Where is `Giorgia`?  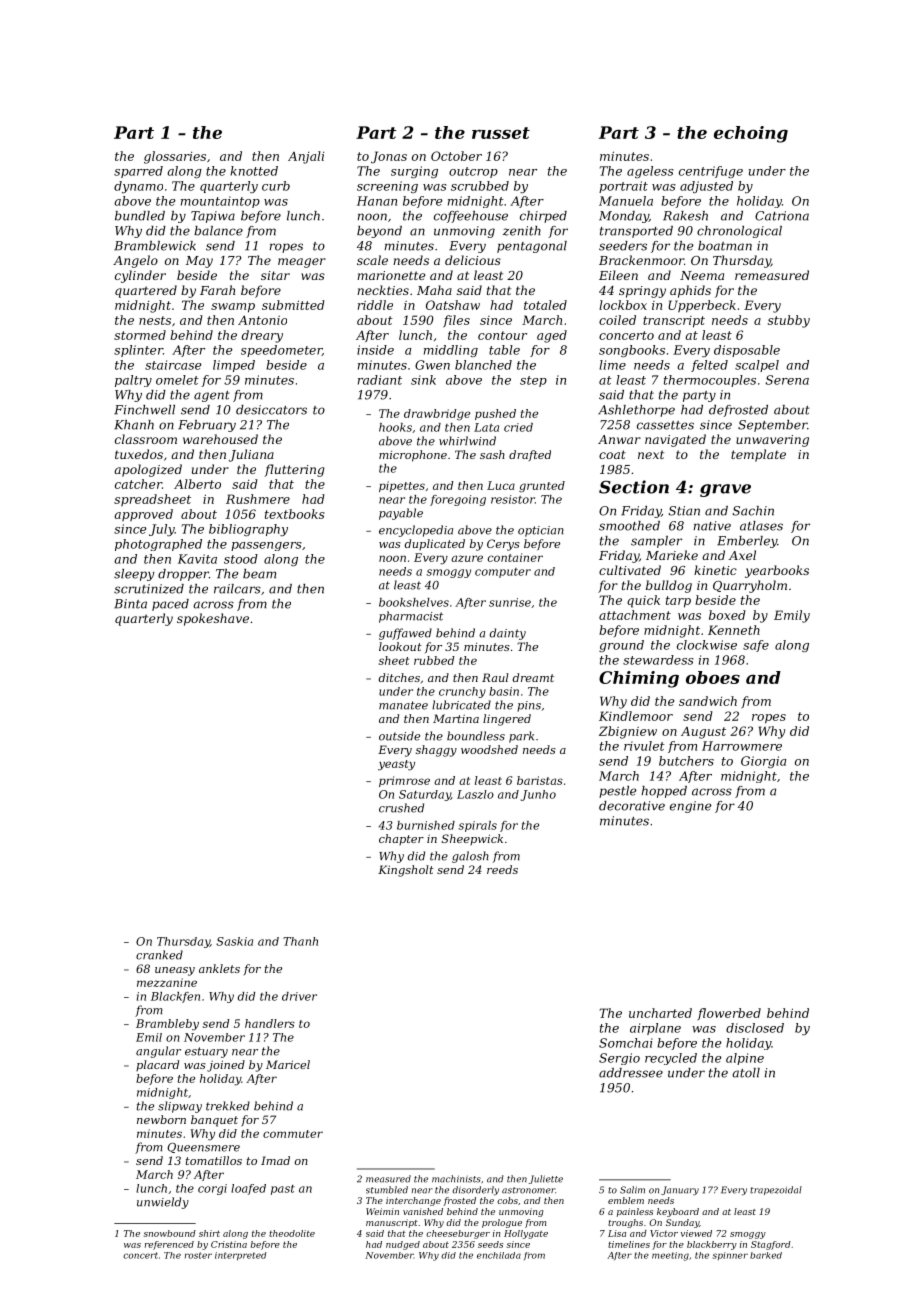 Giorgia is located at coordinates (763, 762).
